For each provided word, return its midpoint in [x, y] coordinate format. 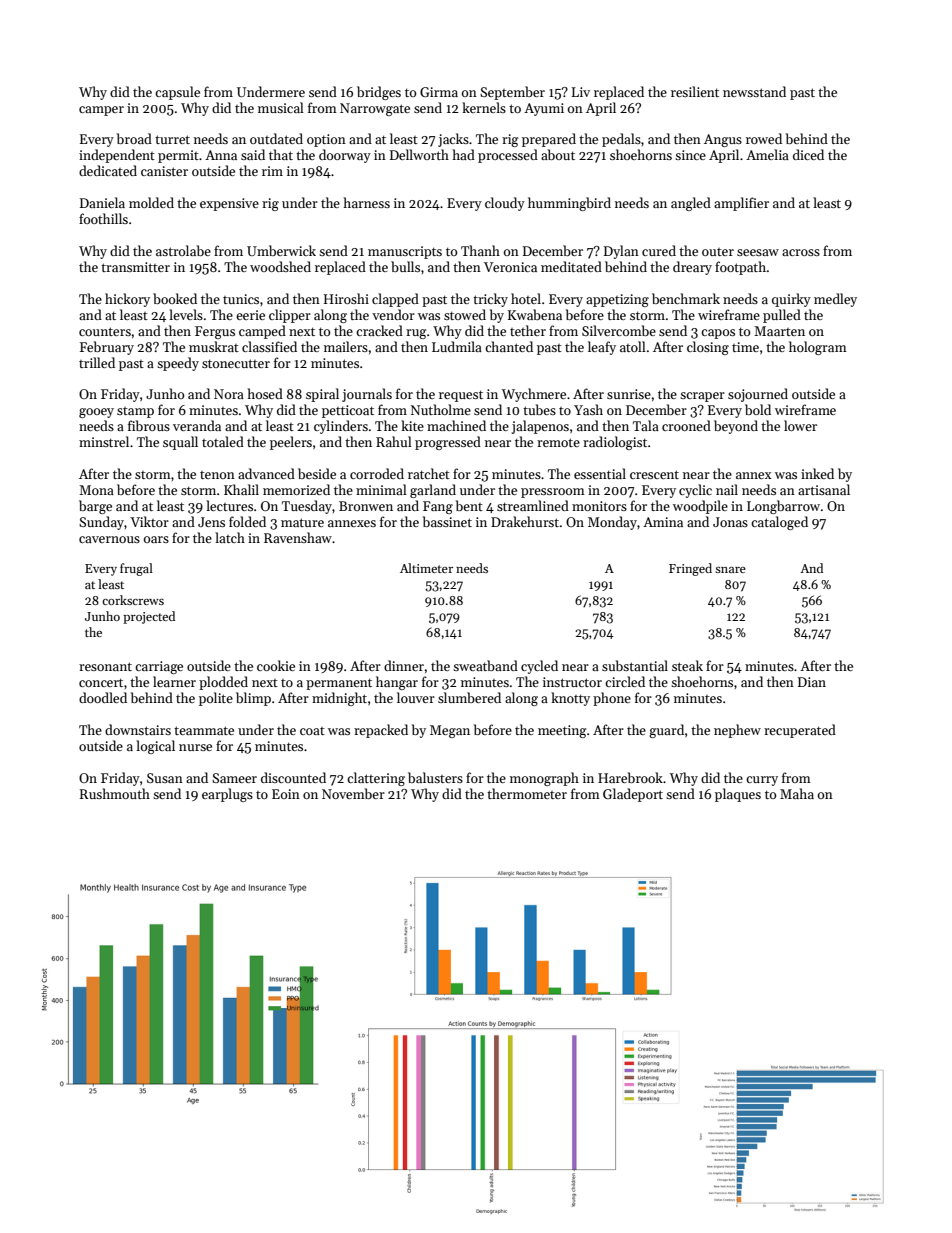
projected [149, 617]
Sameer [234, 778]
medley [835, 300]
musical [281, 107]
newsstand [754, 91]
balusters [435, 777]
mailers [346, 346]
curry [762, 781]
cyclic [695, 491]
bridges [379, 93]
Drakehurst [525, 521]
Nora [229, 394]
